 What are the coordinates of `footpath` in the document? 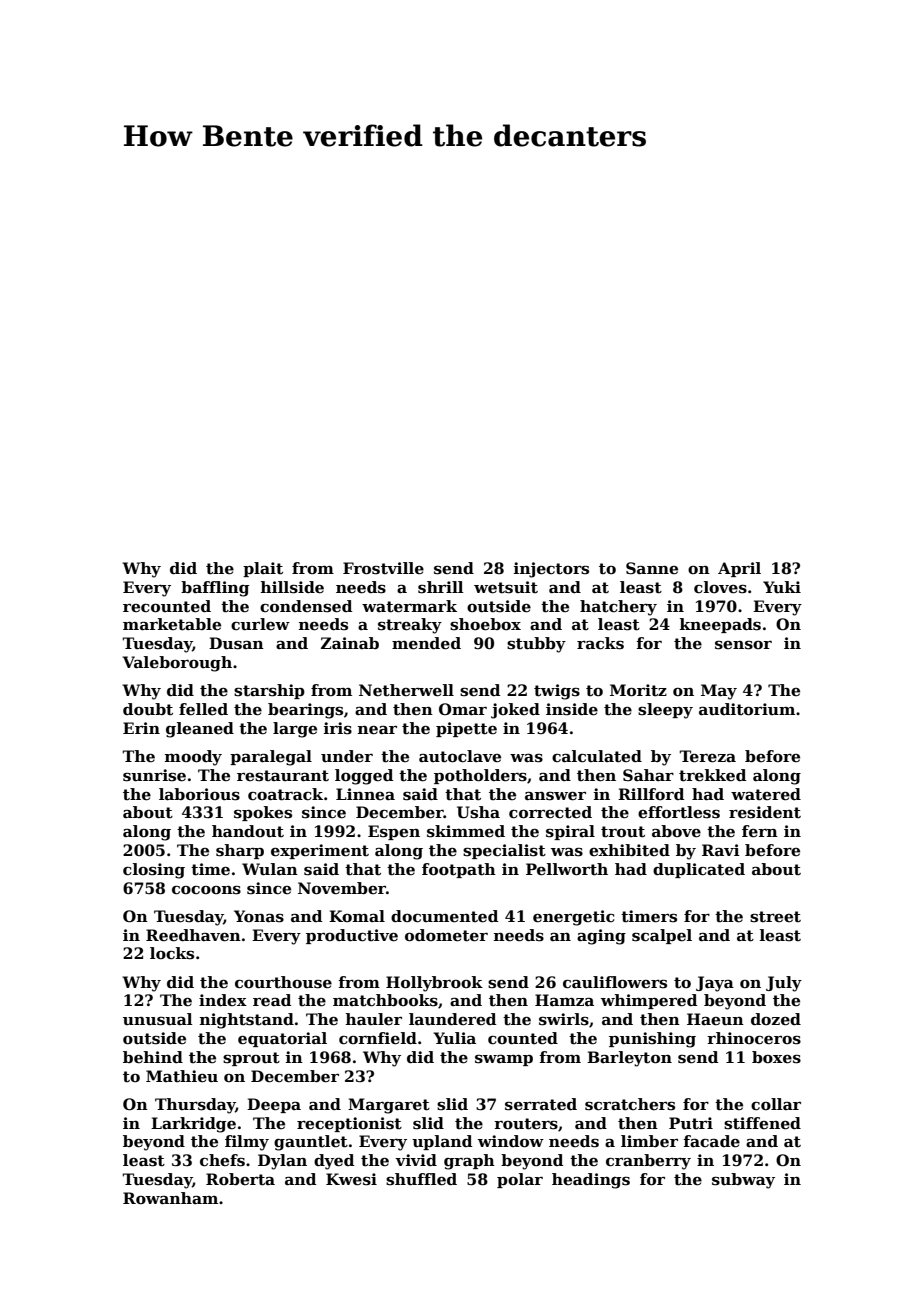 It's located at (459, 870).
